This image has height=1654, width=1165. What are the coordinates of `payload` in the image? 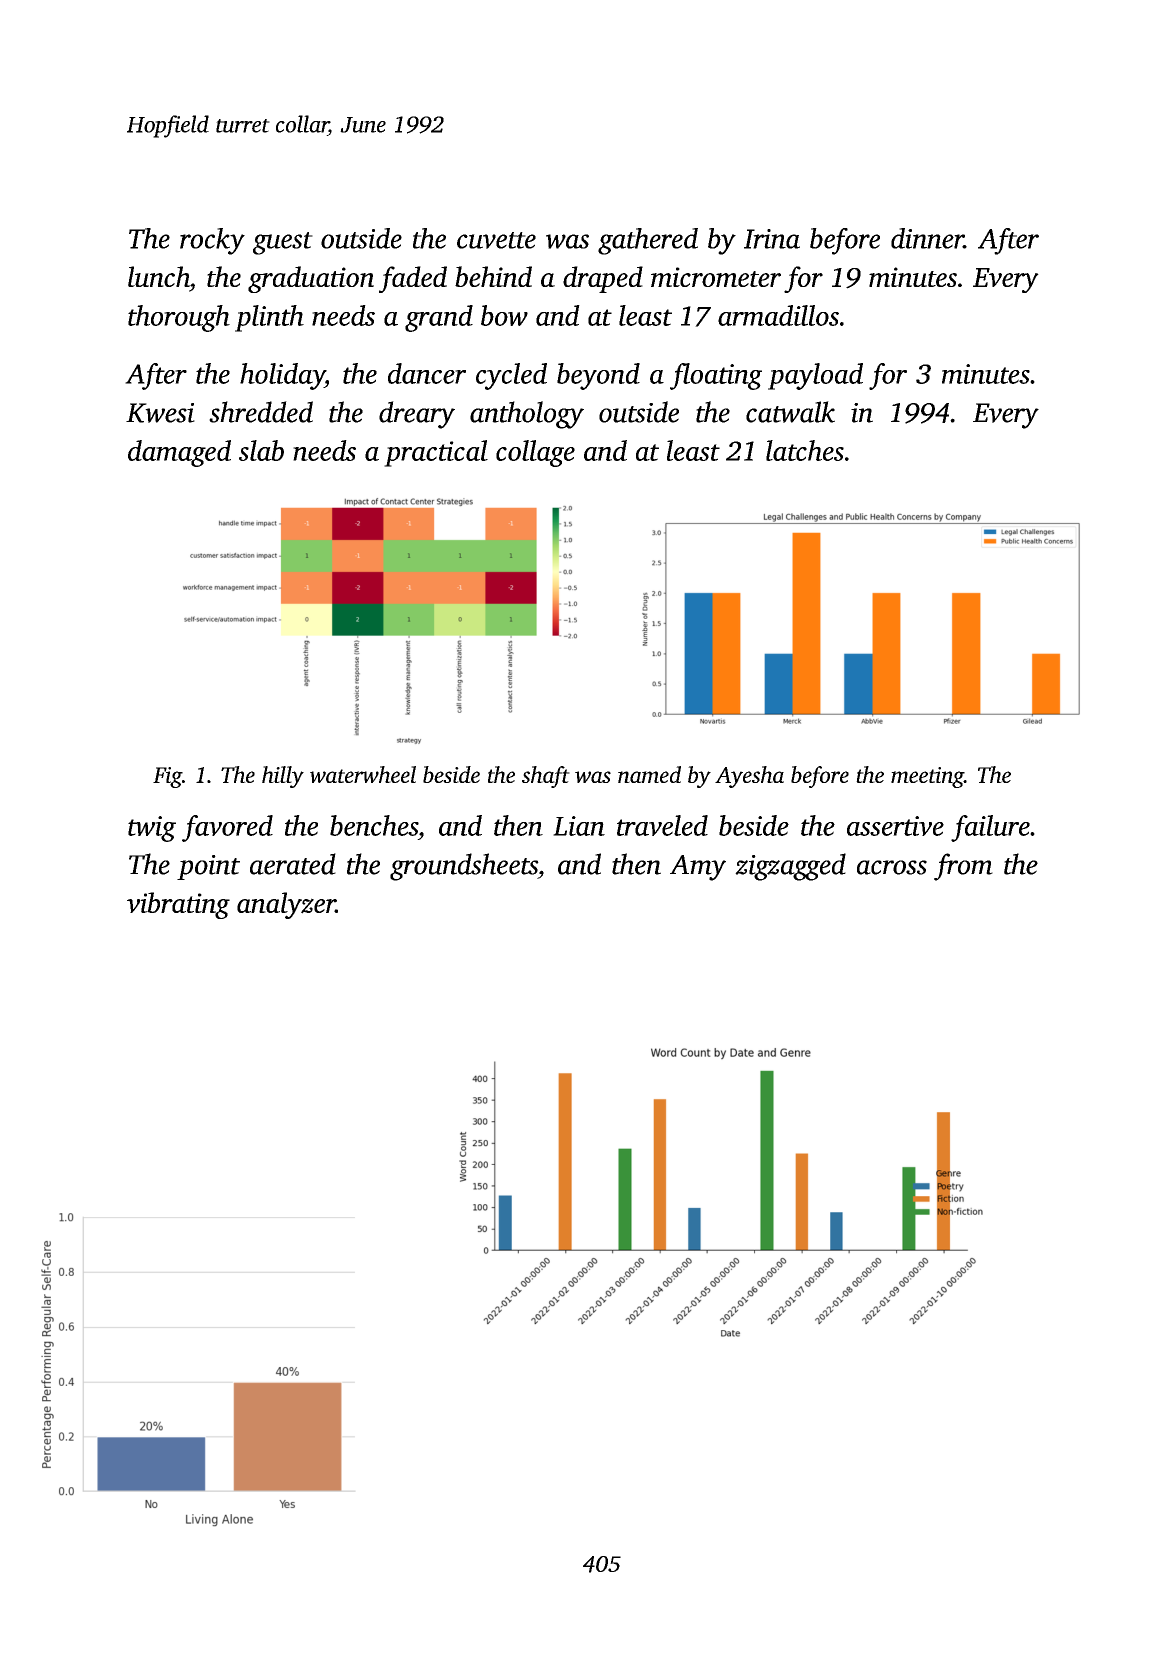 It's located at (815, 376).
